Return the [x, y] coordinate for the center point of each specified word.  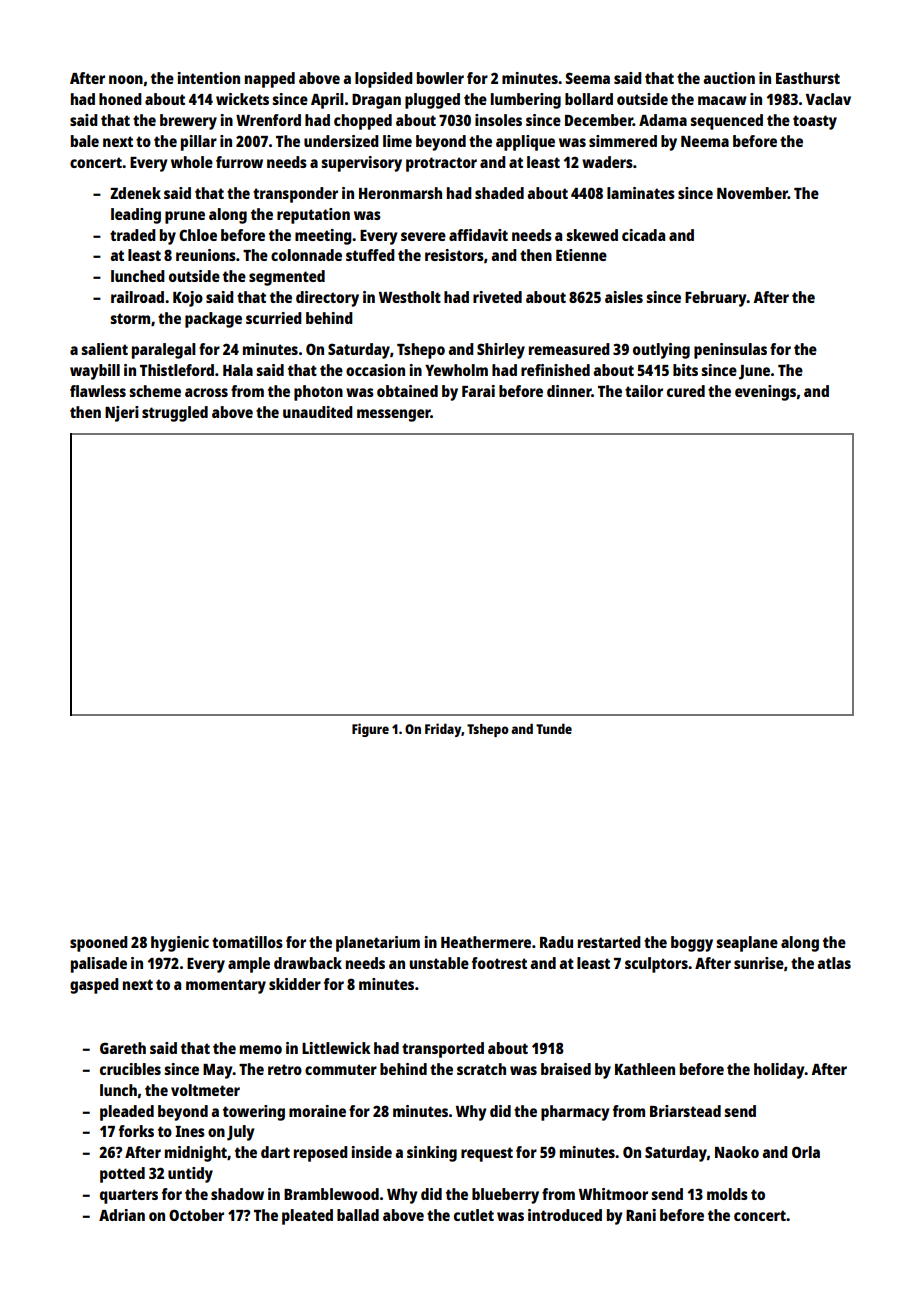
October [196, 1215]
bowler [440, 78]
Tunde [554, 728]
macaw [722, 100]
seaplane [747, 944]
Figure [370, 730]
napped [270, 80]
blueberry [505, 1196]
